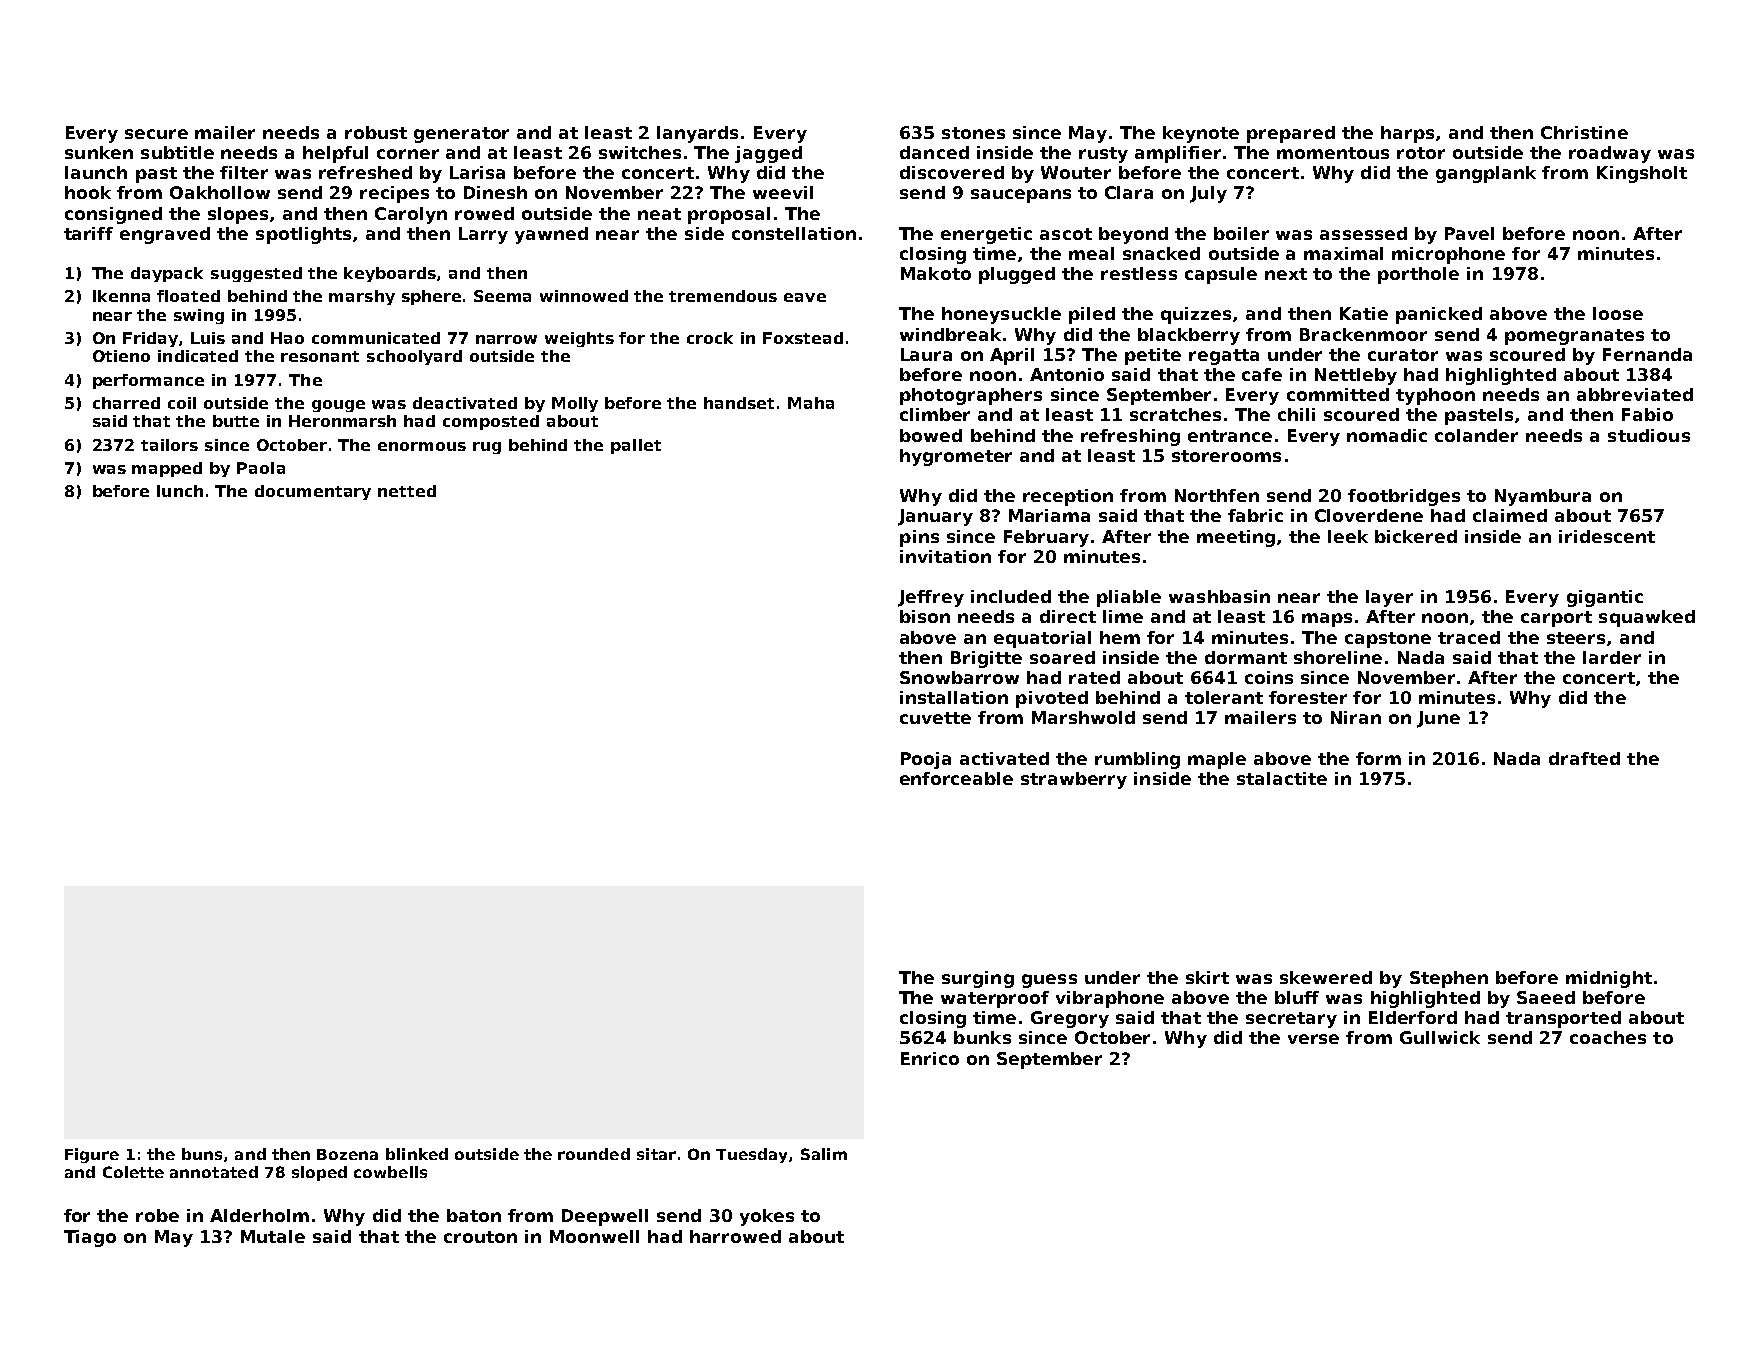  Describe the element at coordinates (156, 134) in the screenshot. I see `secure` at that location.
